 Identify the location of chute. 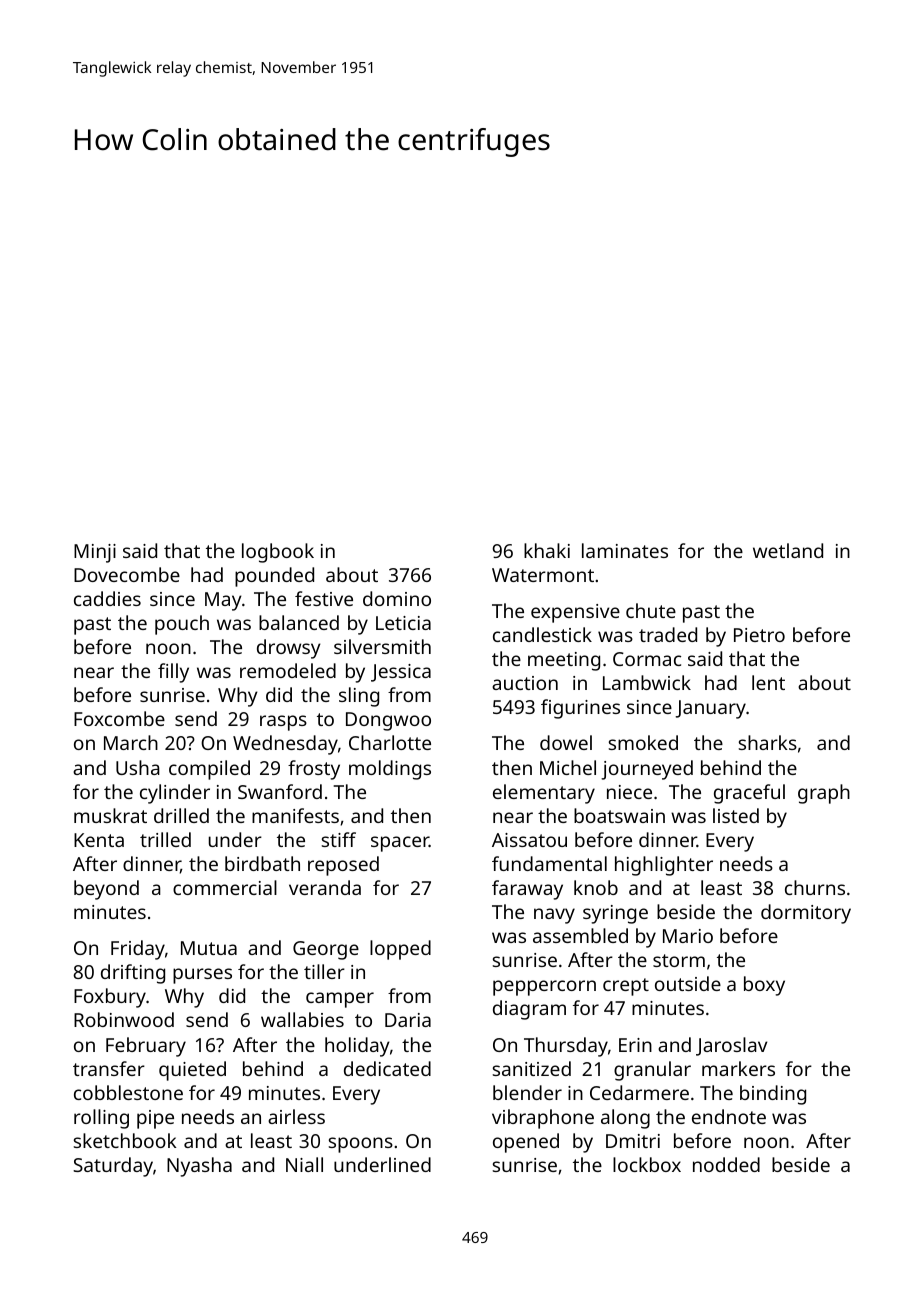
(651, 610).
